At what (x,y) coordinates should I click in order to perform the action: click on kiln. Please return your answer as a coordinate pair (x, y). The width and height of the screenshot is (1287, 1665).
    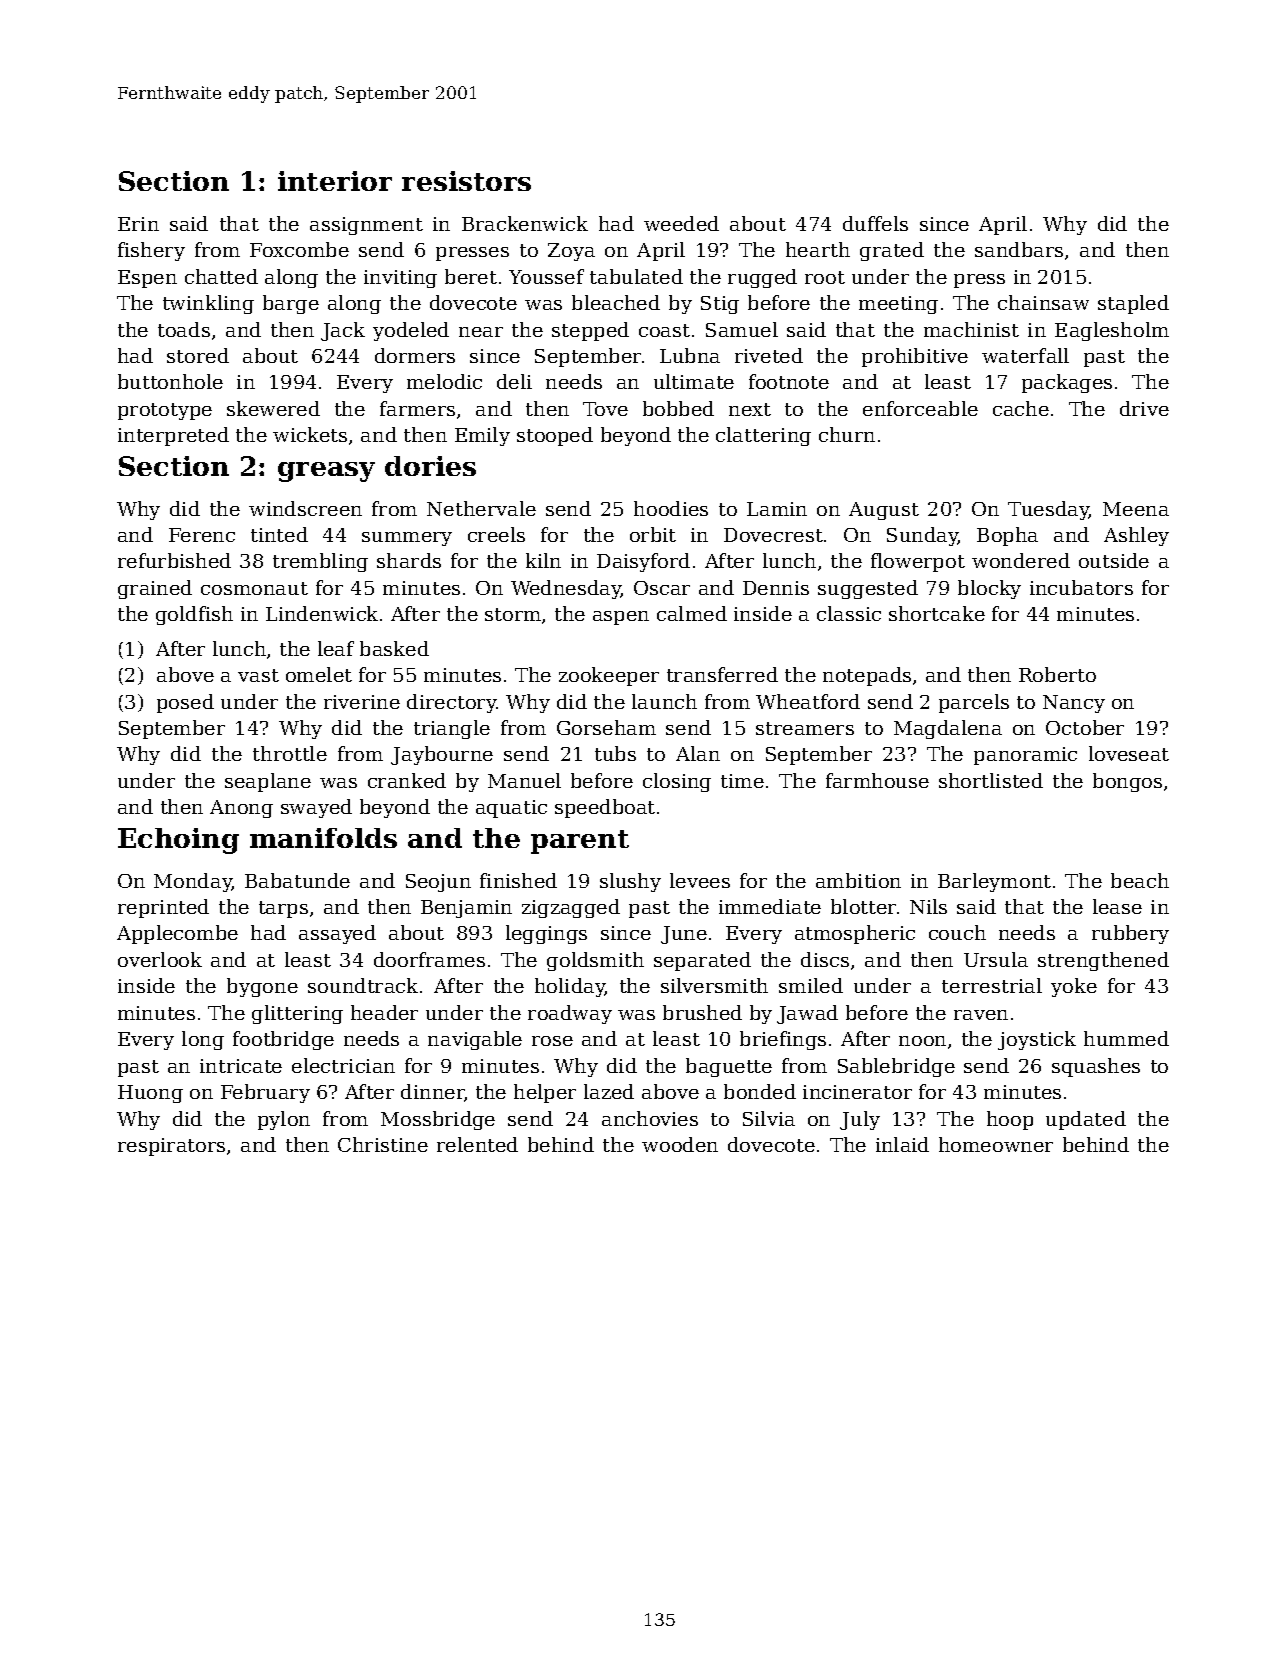
    Looking at the image, I should click on (543, 560).
